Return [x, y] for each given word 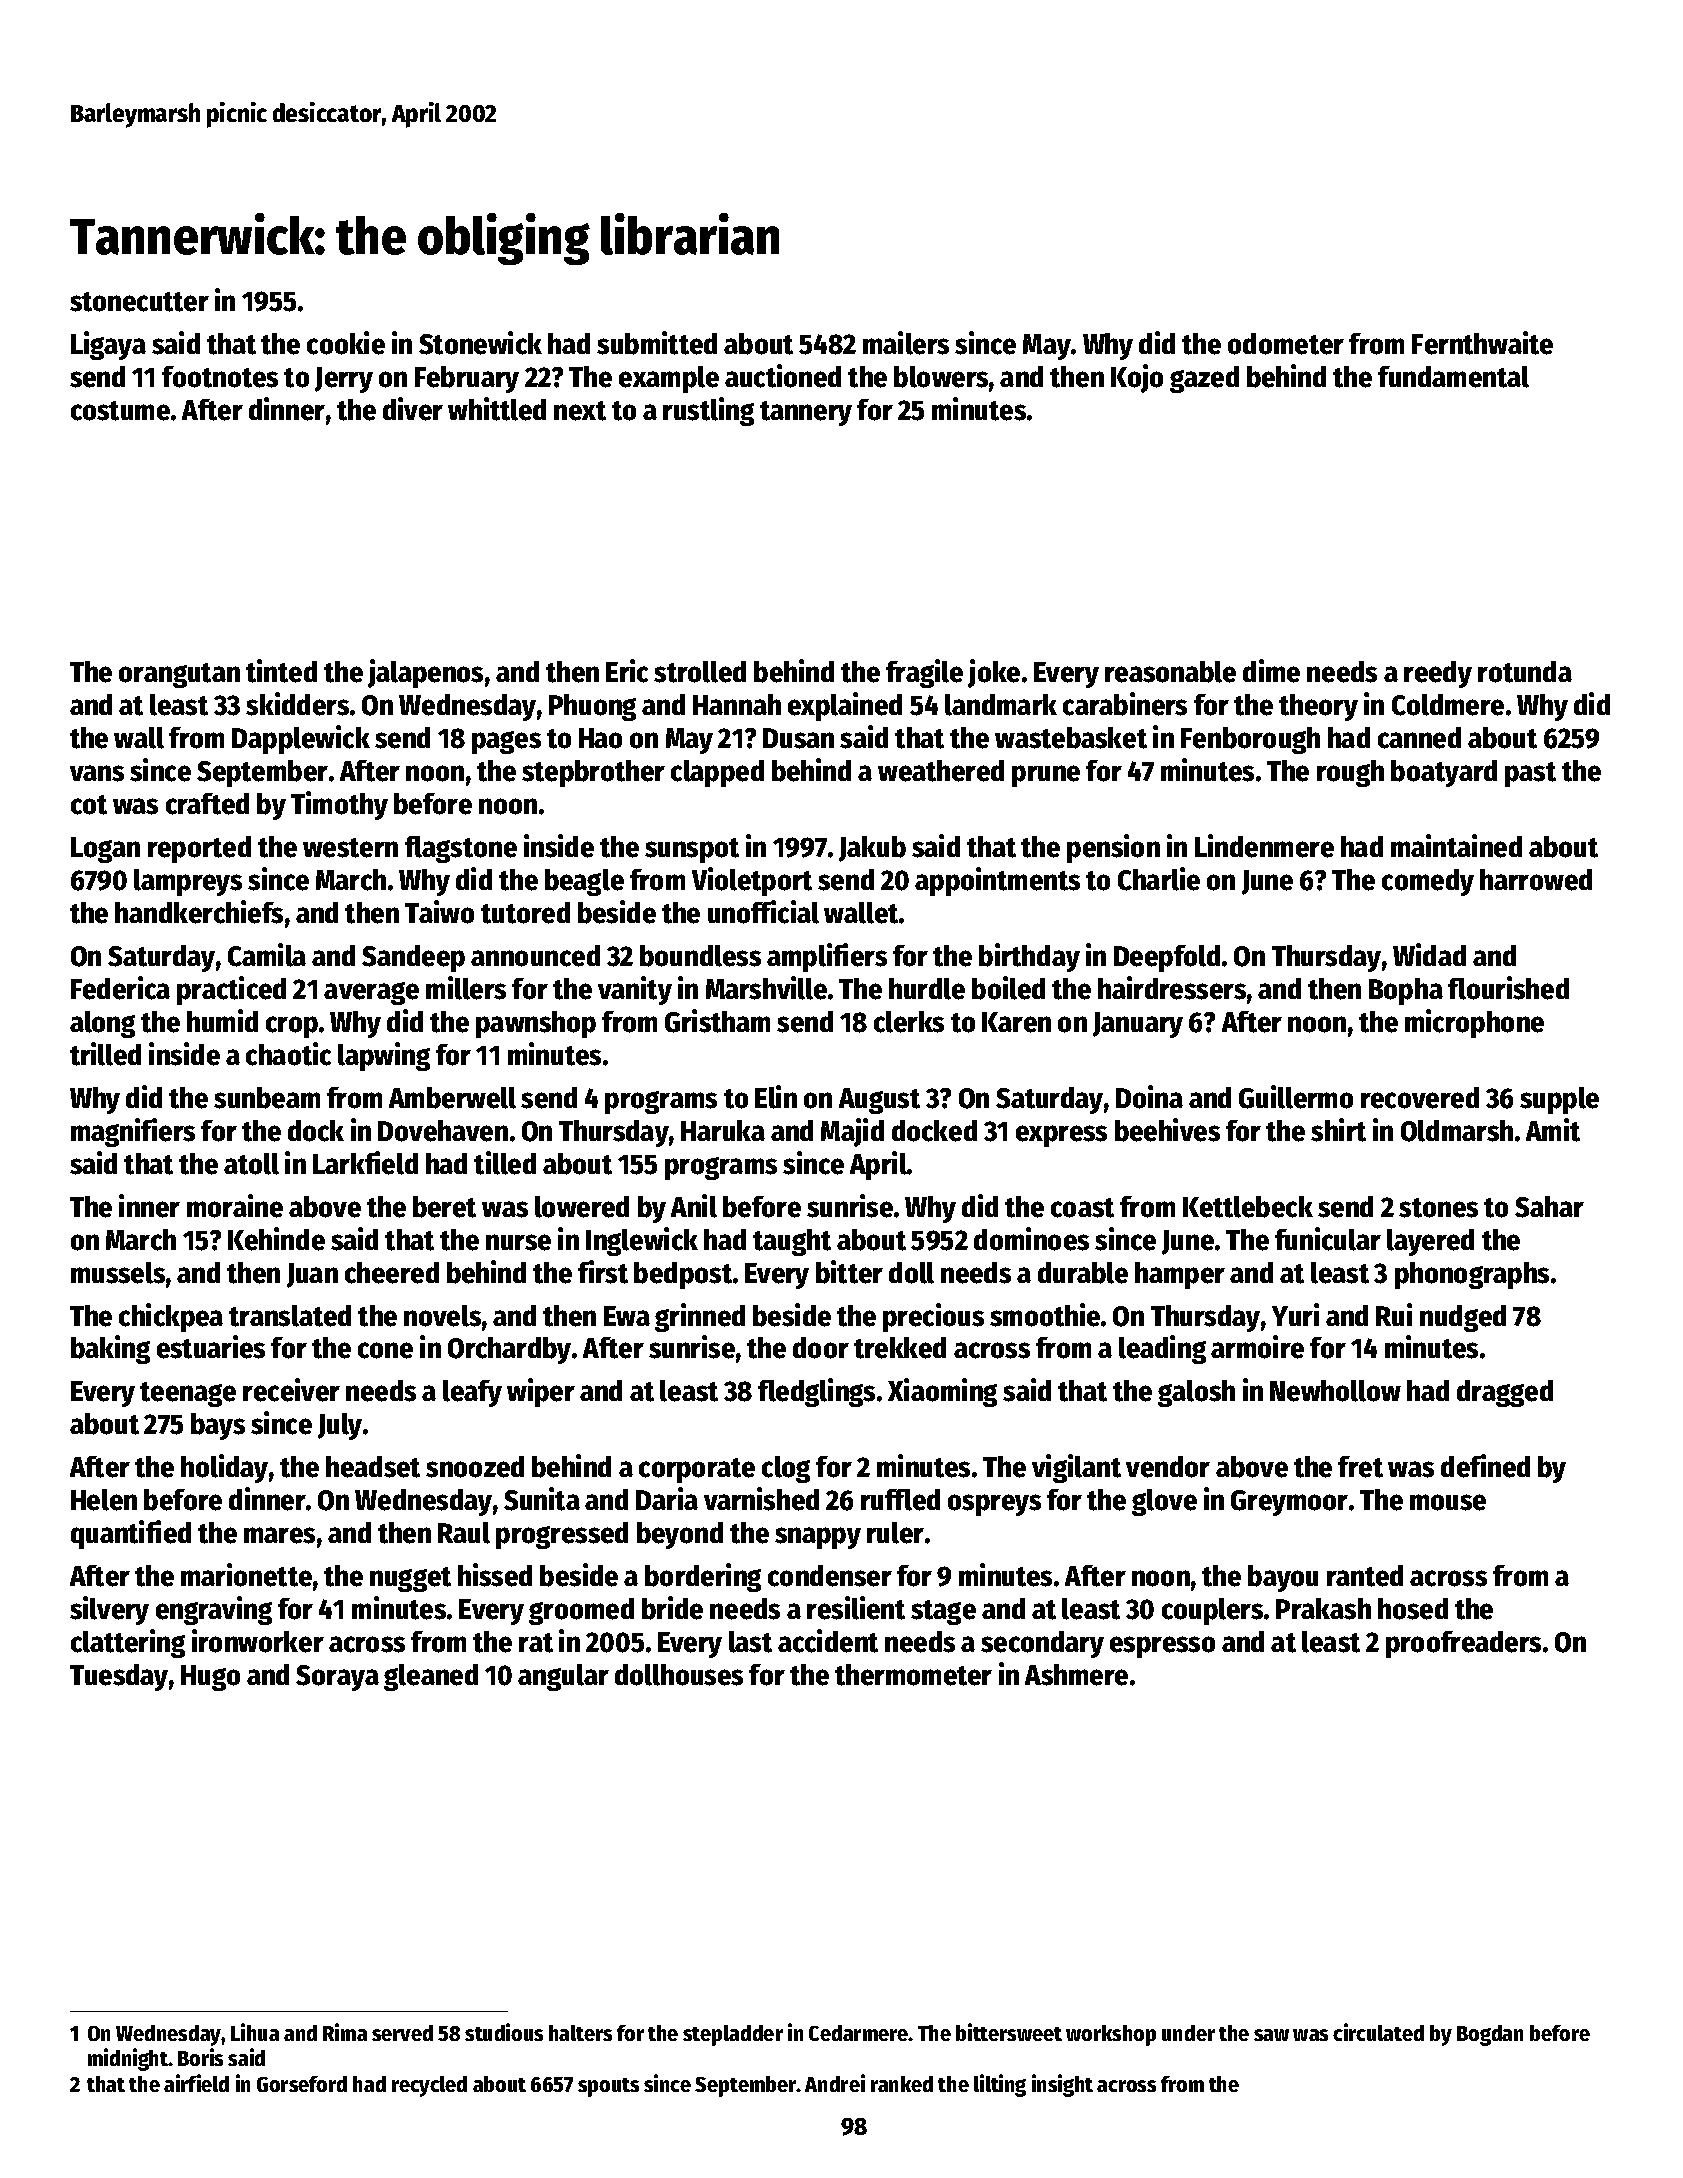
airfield [196, 2083]
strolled [700, 672]
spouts [608, 2087]
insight [1062, 2085]
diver [413, 409]
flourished [1508, 988]
